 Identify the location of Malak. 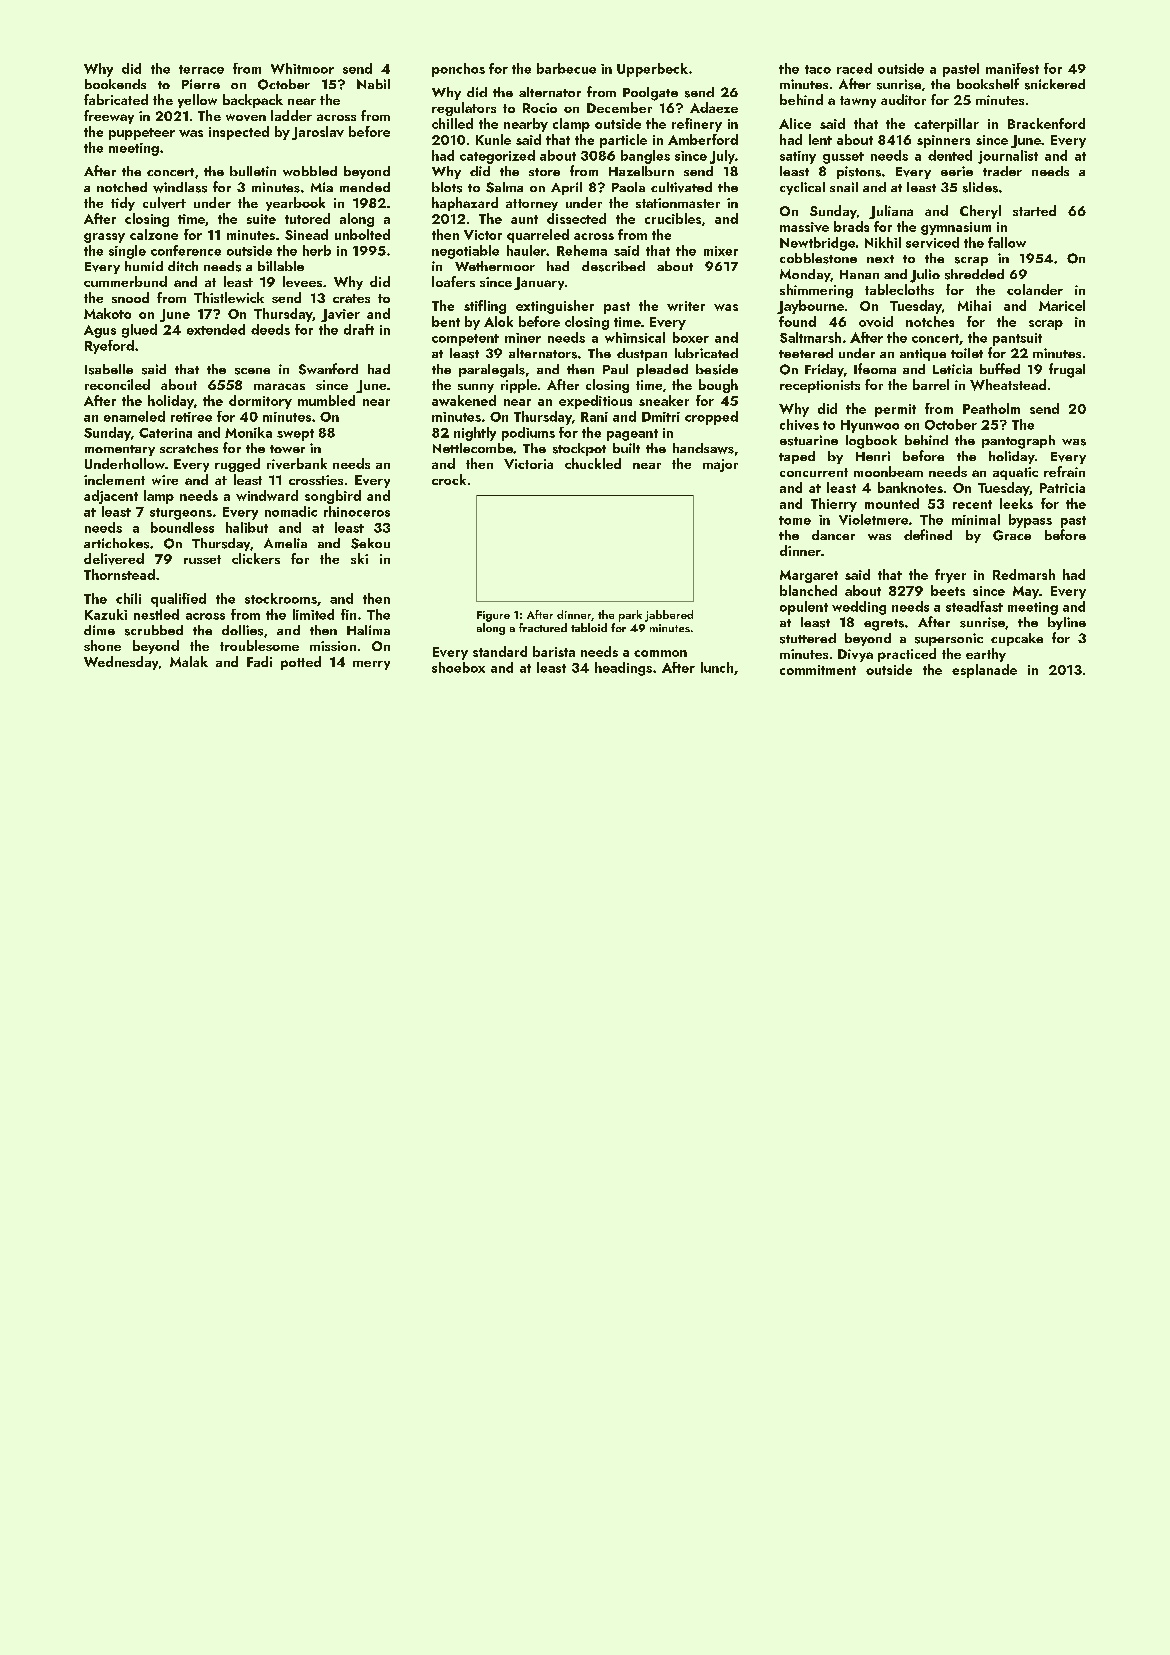
(189, 661).
